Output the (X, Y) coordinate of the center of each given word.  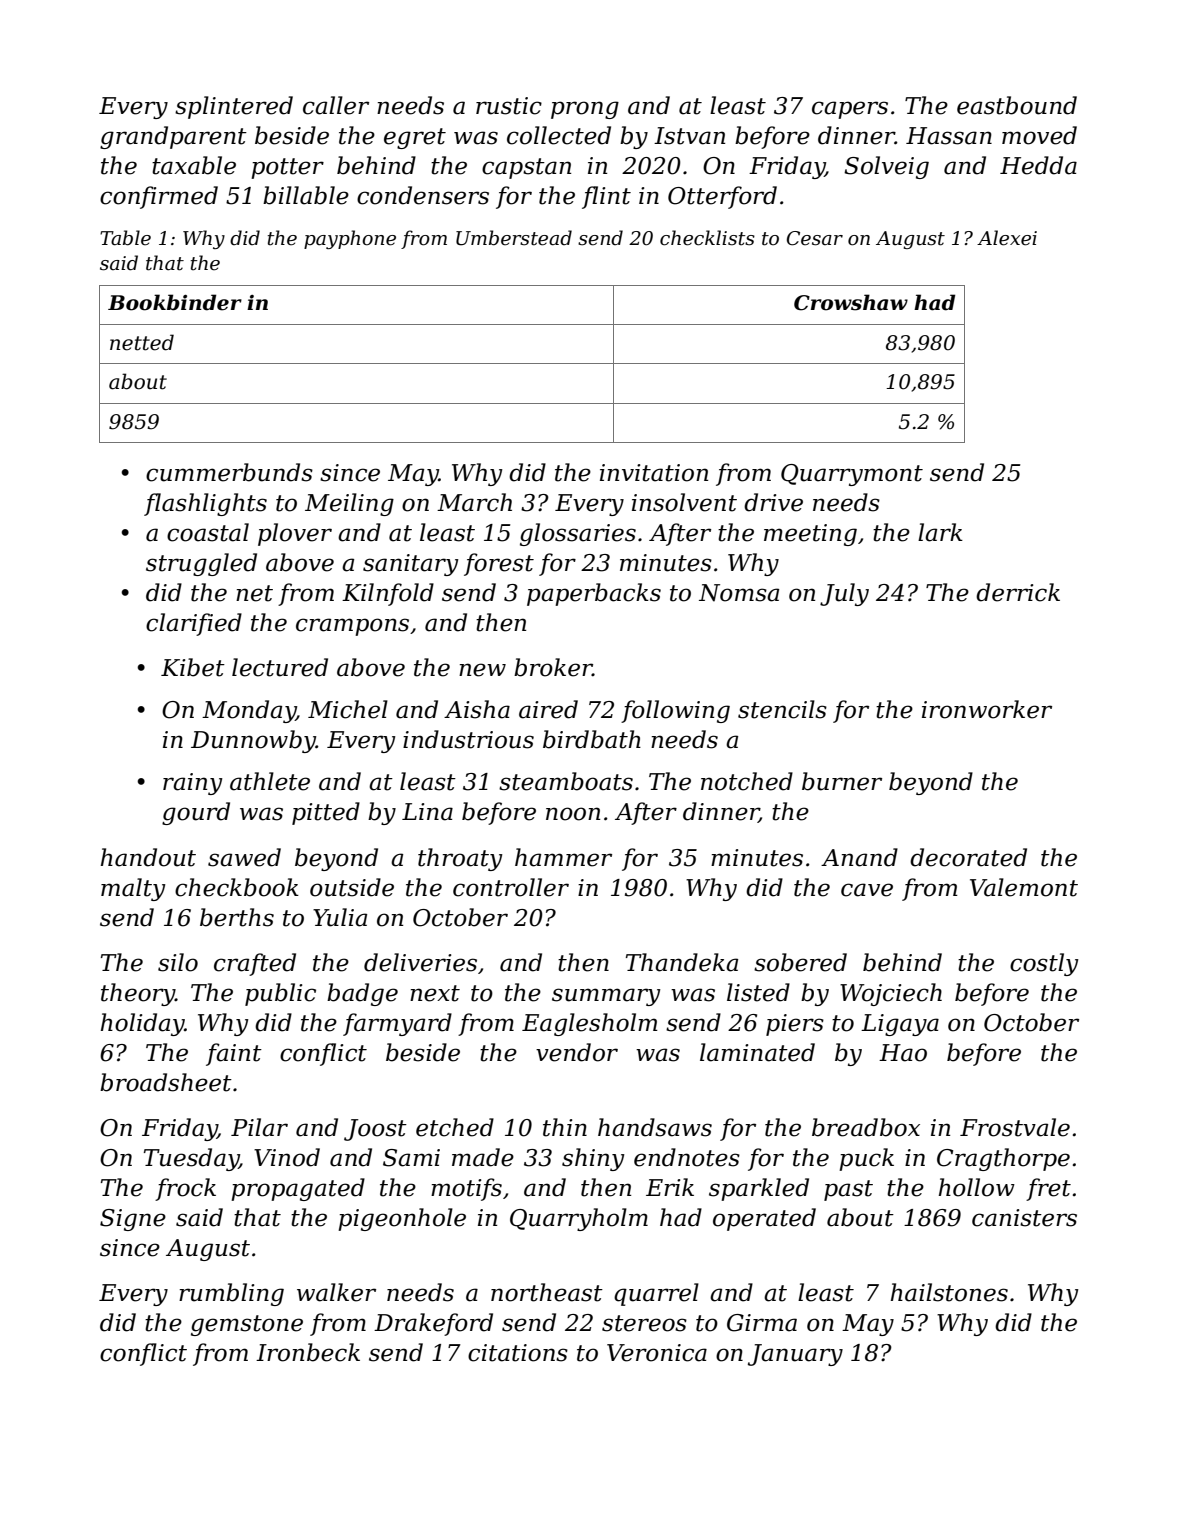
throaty (460, 859)
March (474, 502)
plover (295, 534)
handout (148, 857)
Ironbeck (308, 1352)
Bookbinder (175, 302)
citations (518, 1353)
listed (758, 992)
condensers (423, 195)
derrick (1018, 592)
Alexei (1007, 238)
